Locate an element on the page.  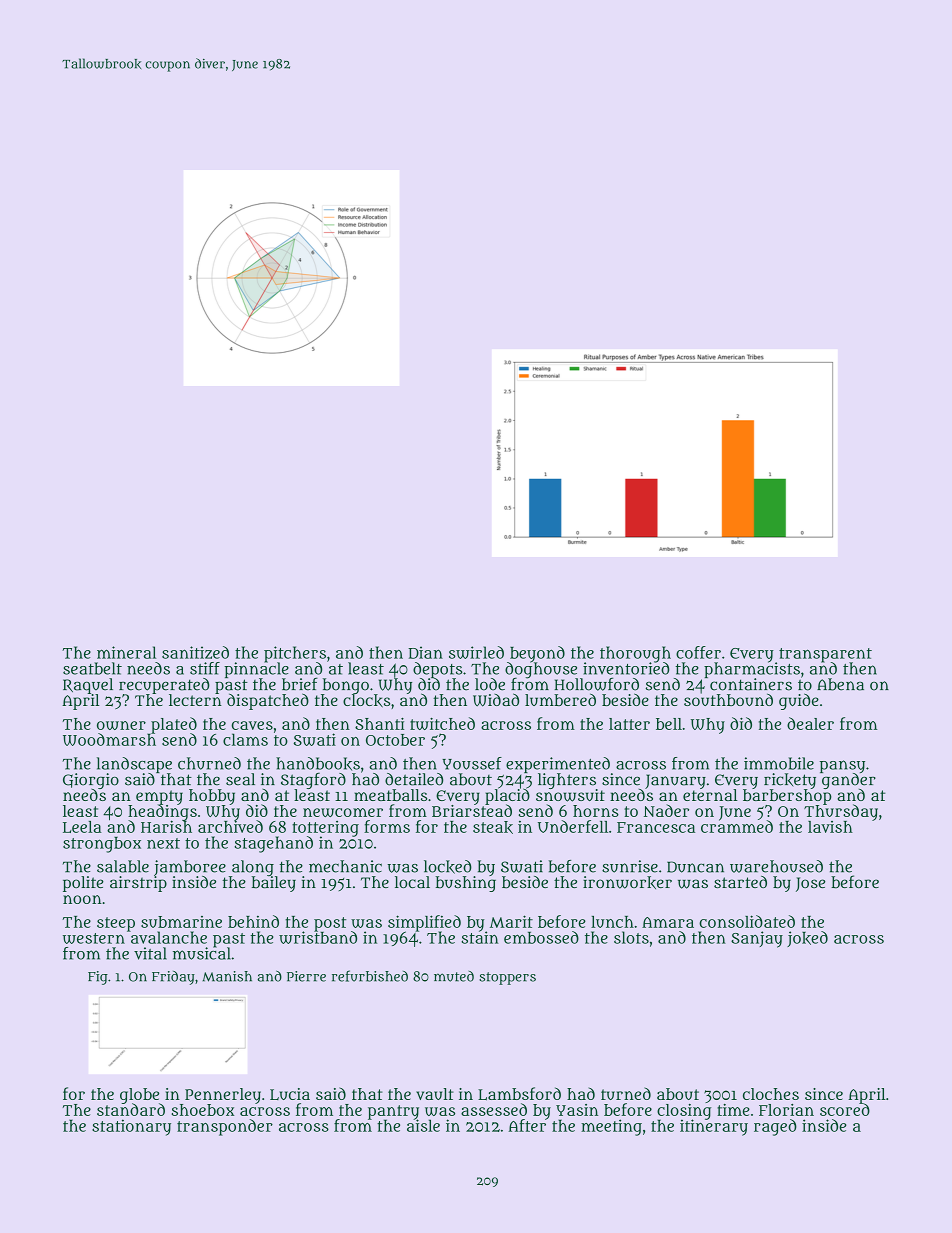
cloches is located at coordinates (771, 1094).
